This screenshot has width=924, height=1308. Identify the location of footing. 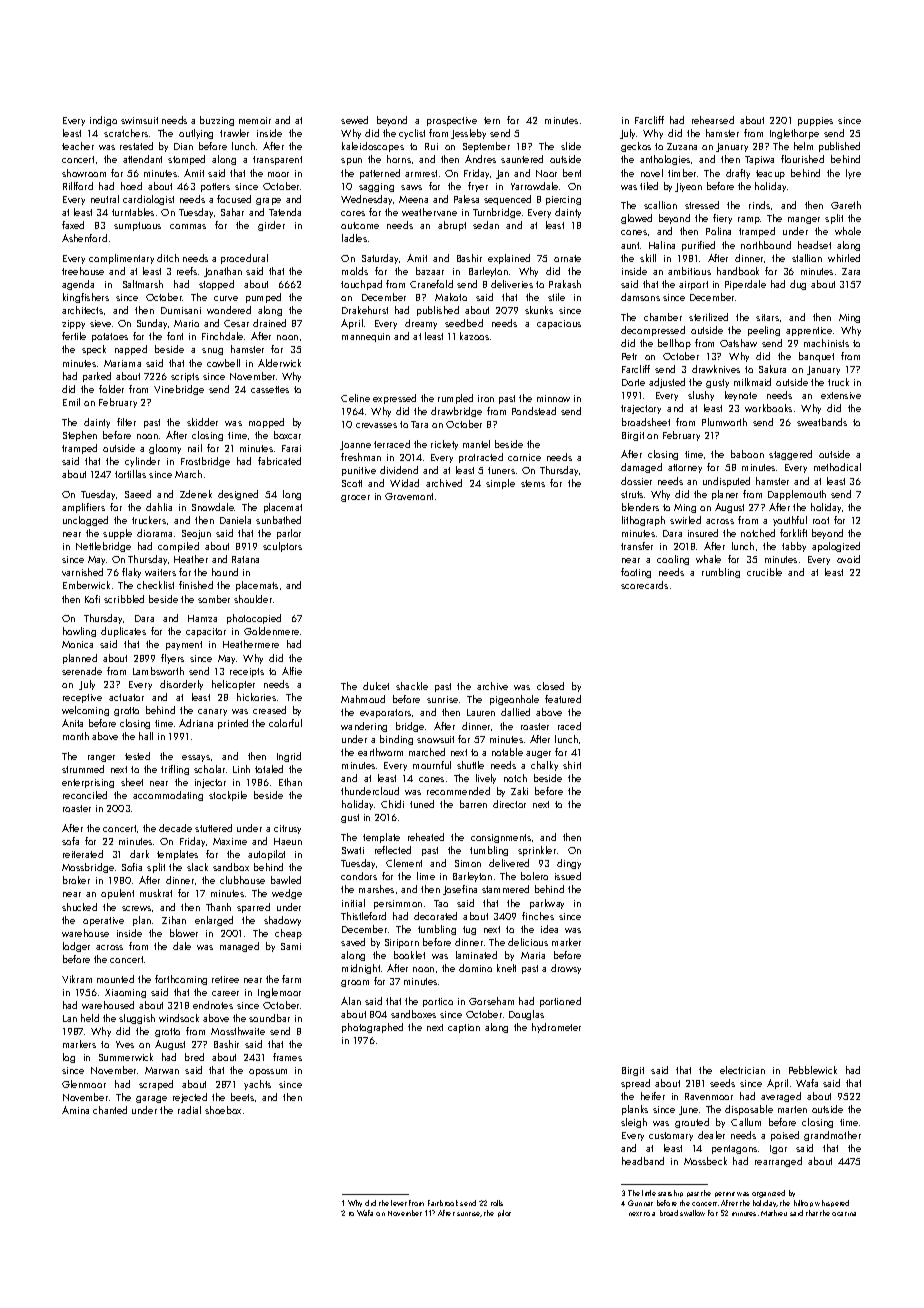
(636, 573).
